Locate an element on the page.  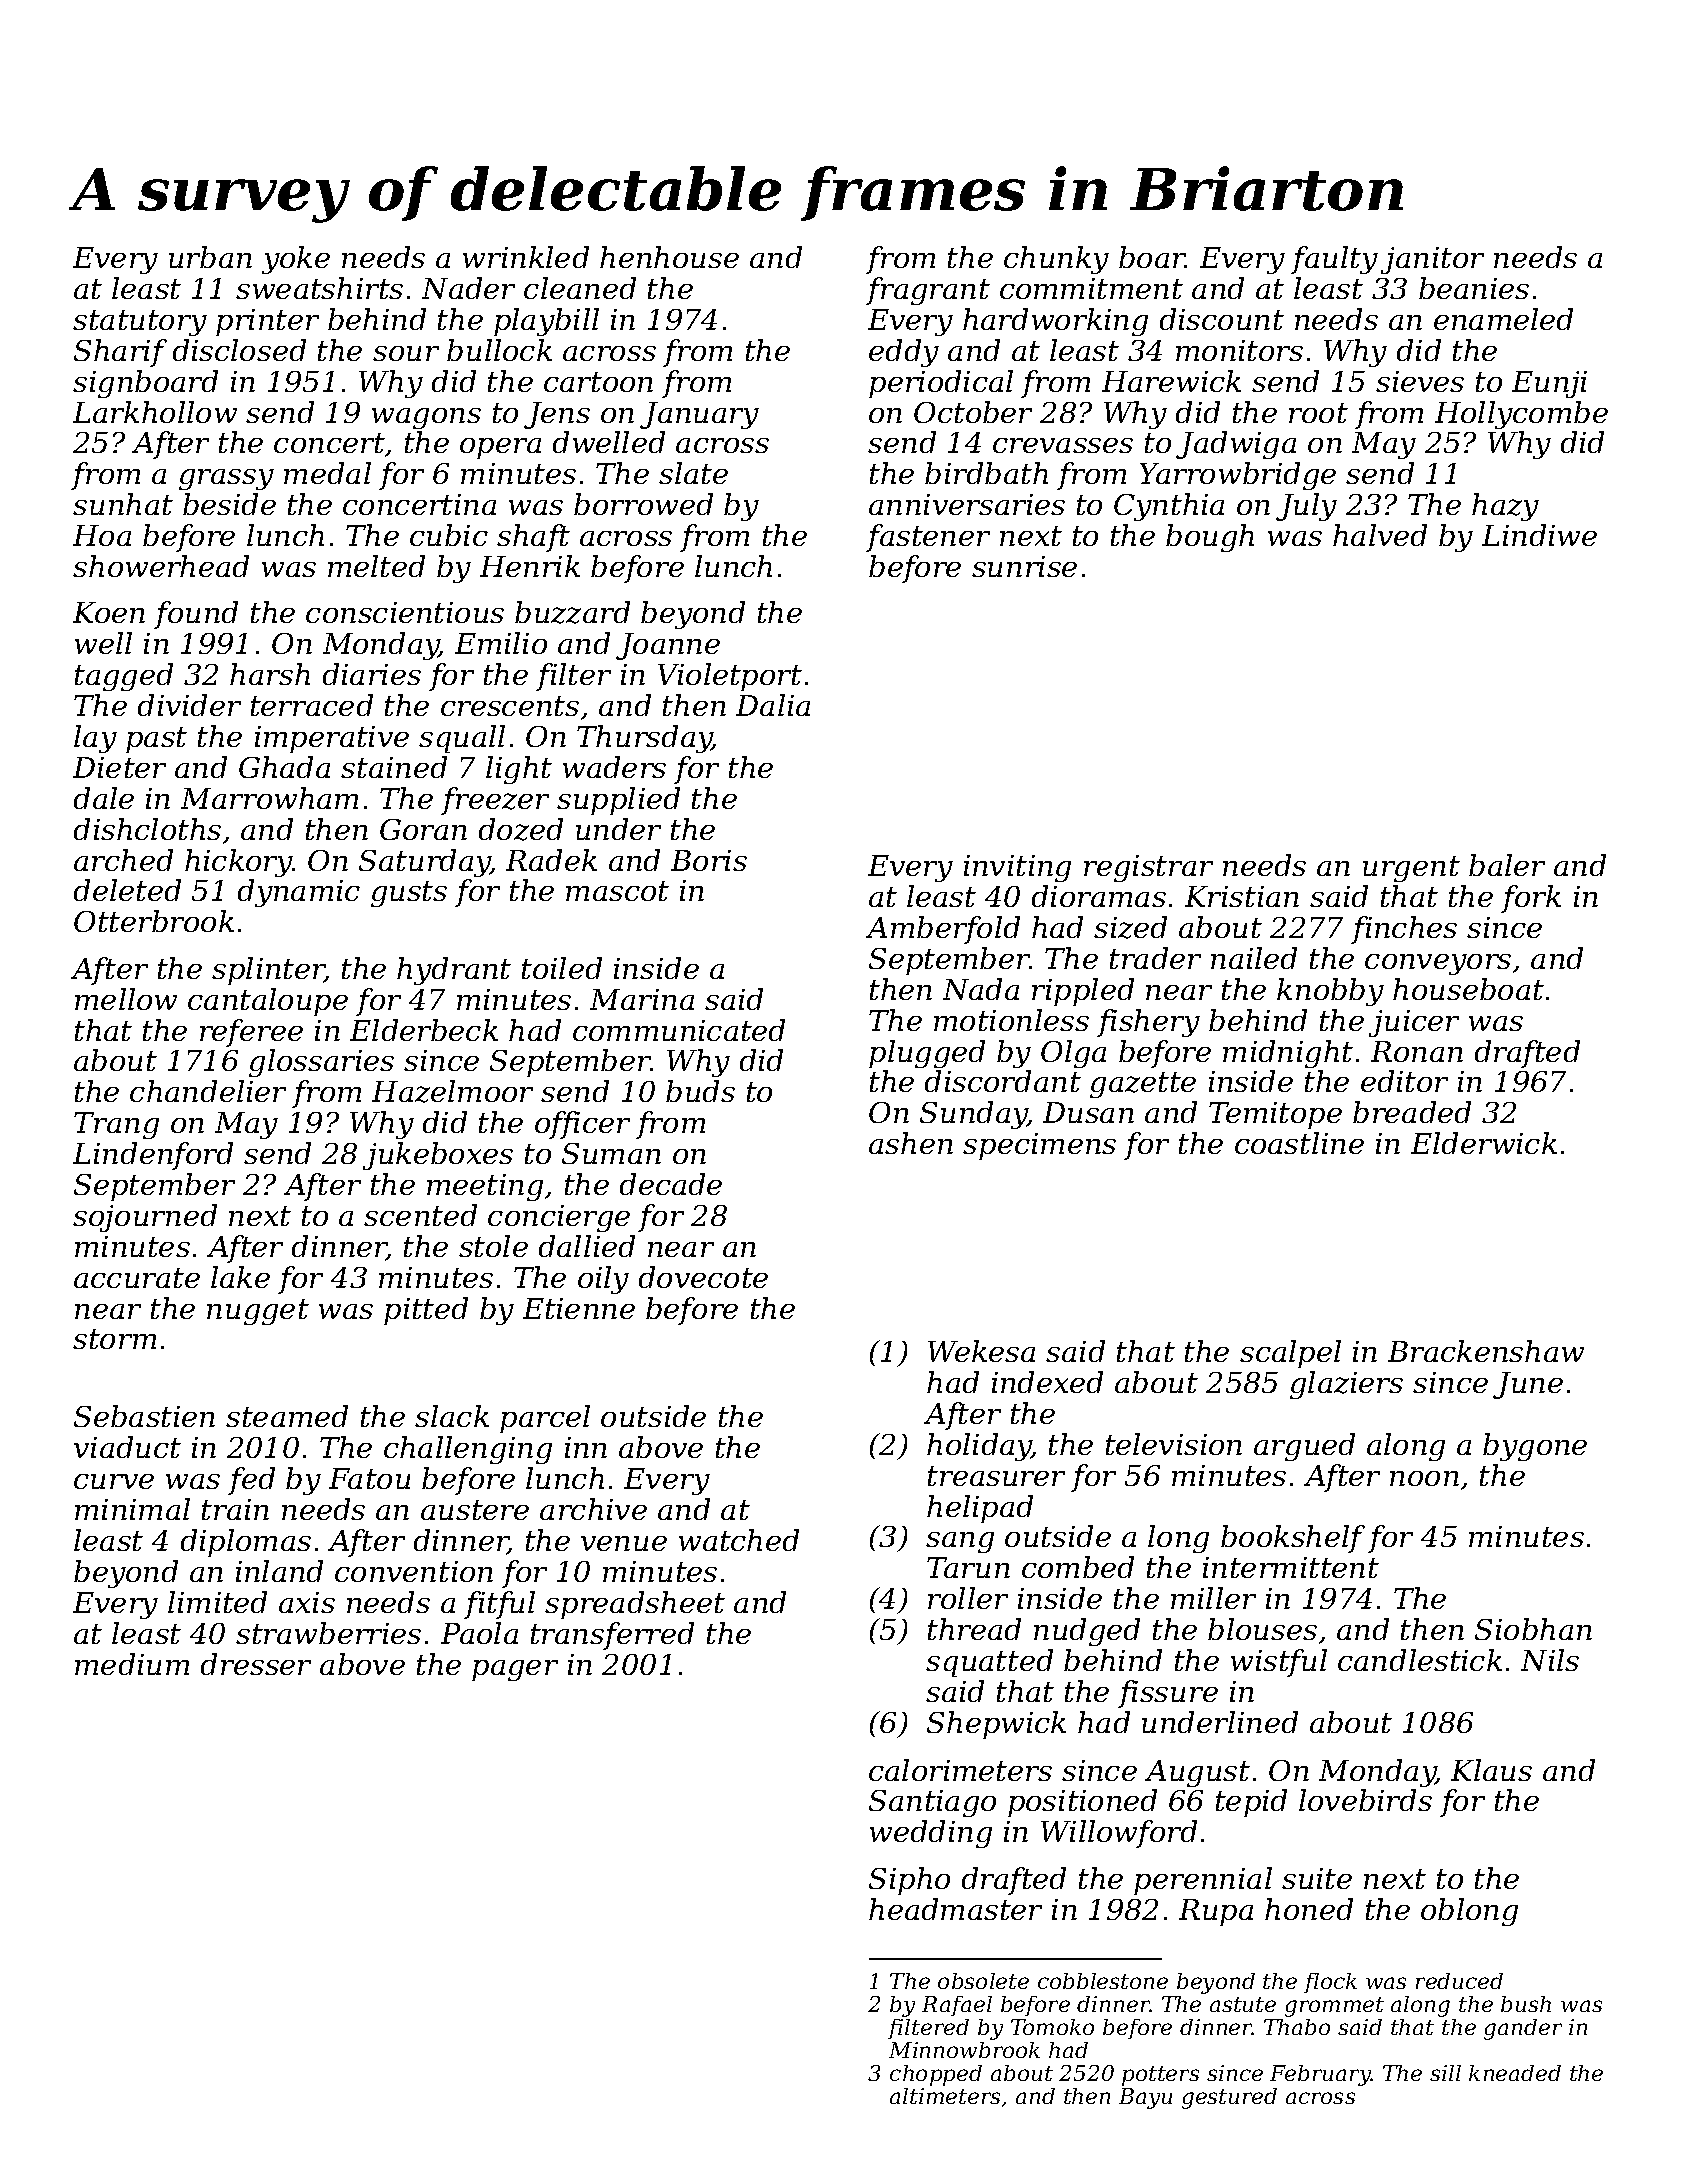
altimeters is located at coordinates (945, 2096).
